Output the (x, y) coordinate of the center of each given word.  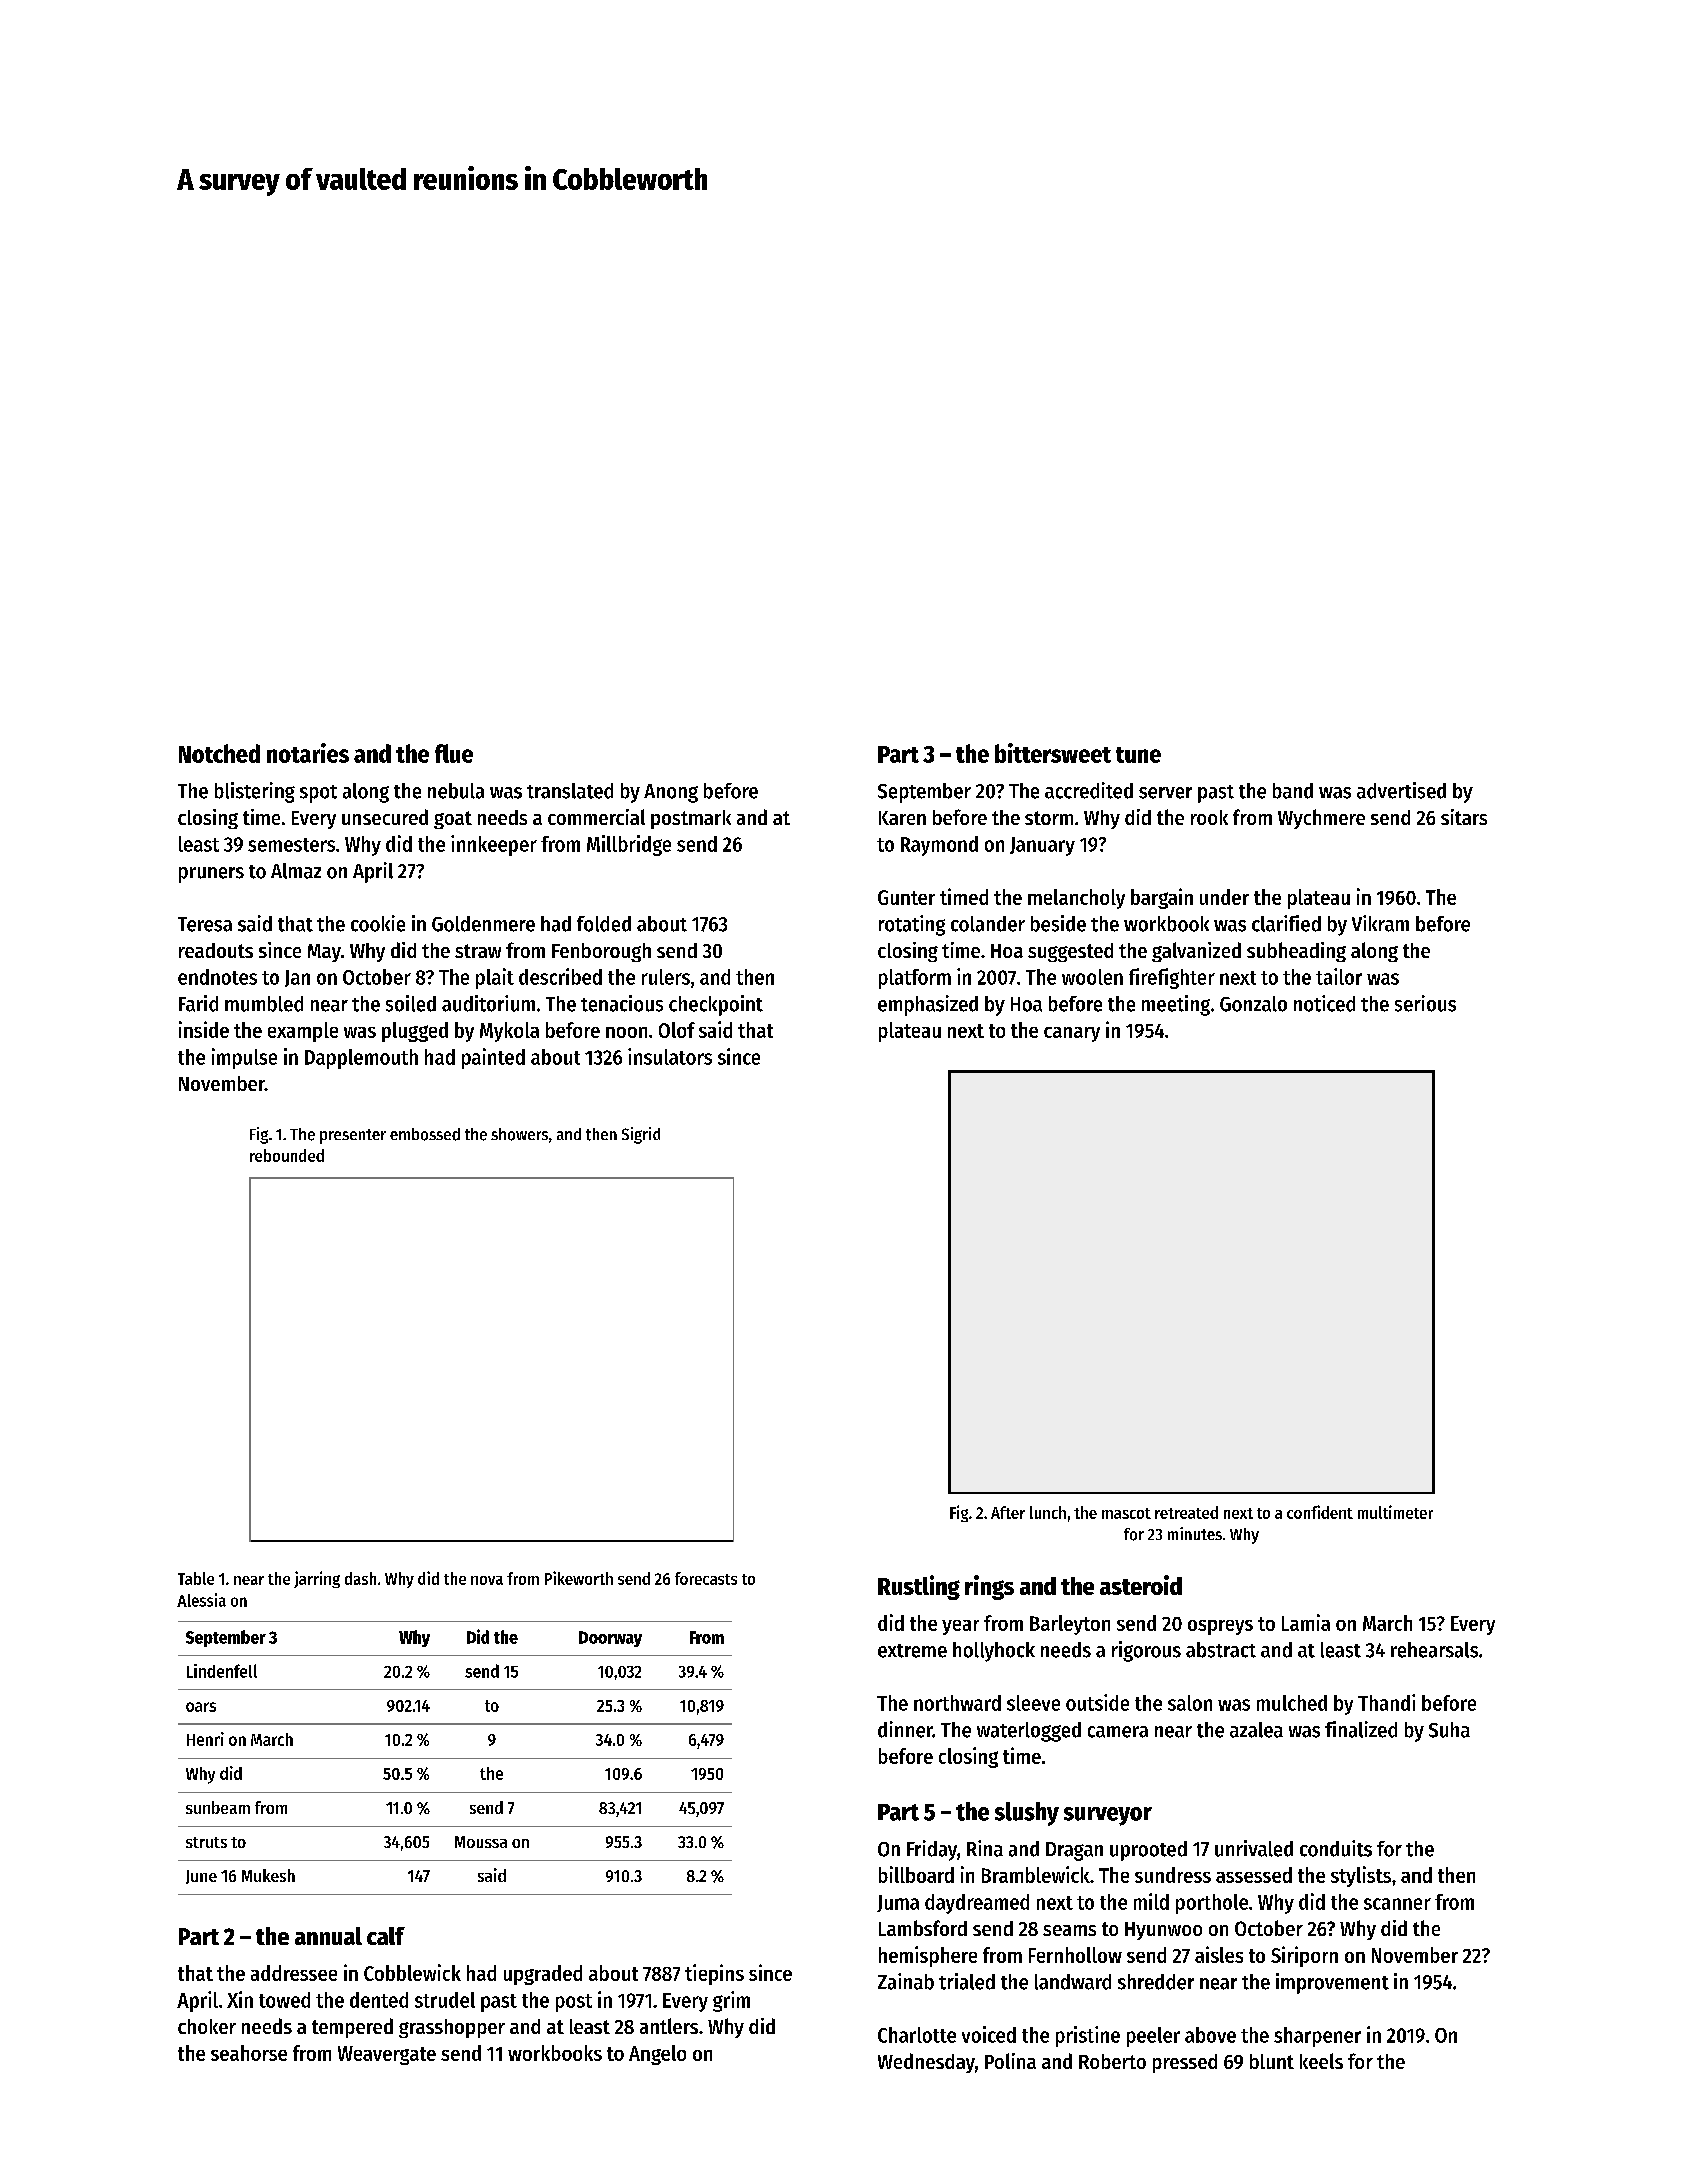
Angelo (657, 2055)
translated (570, 791)
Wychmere (1321, 819)
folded (604, 924)
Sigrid (641, 1135)
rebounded (287, 1155)
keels (1321, 2061)
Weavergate (387, 2055)
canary (1072, 1034)
